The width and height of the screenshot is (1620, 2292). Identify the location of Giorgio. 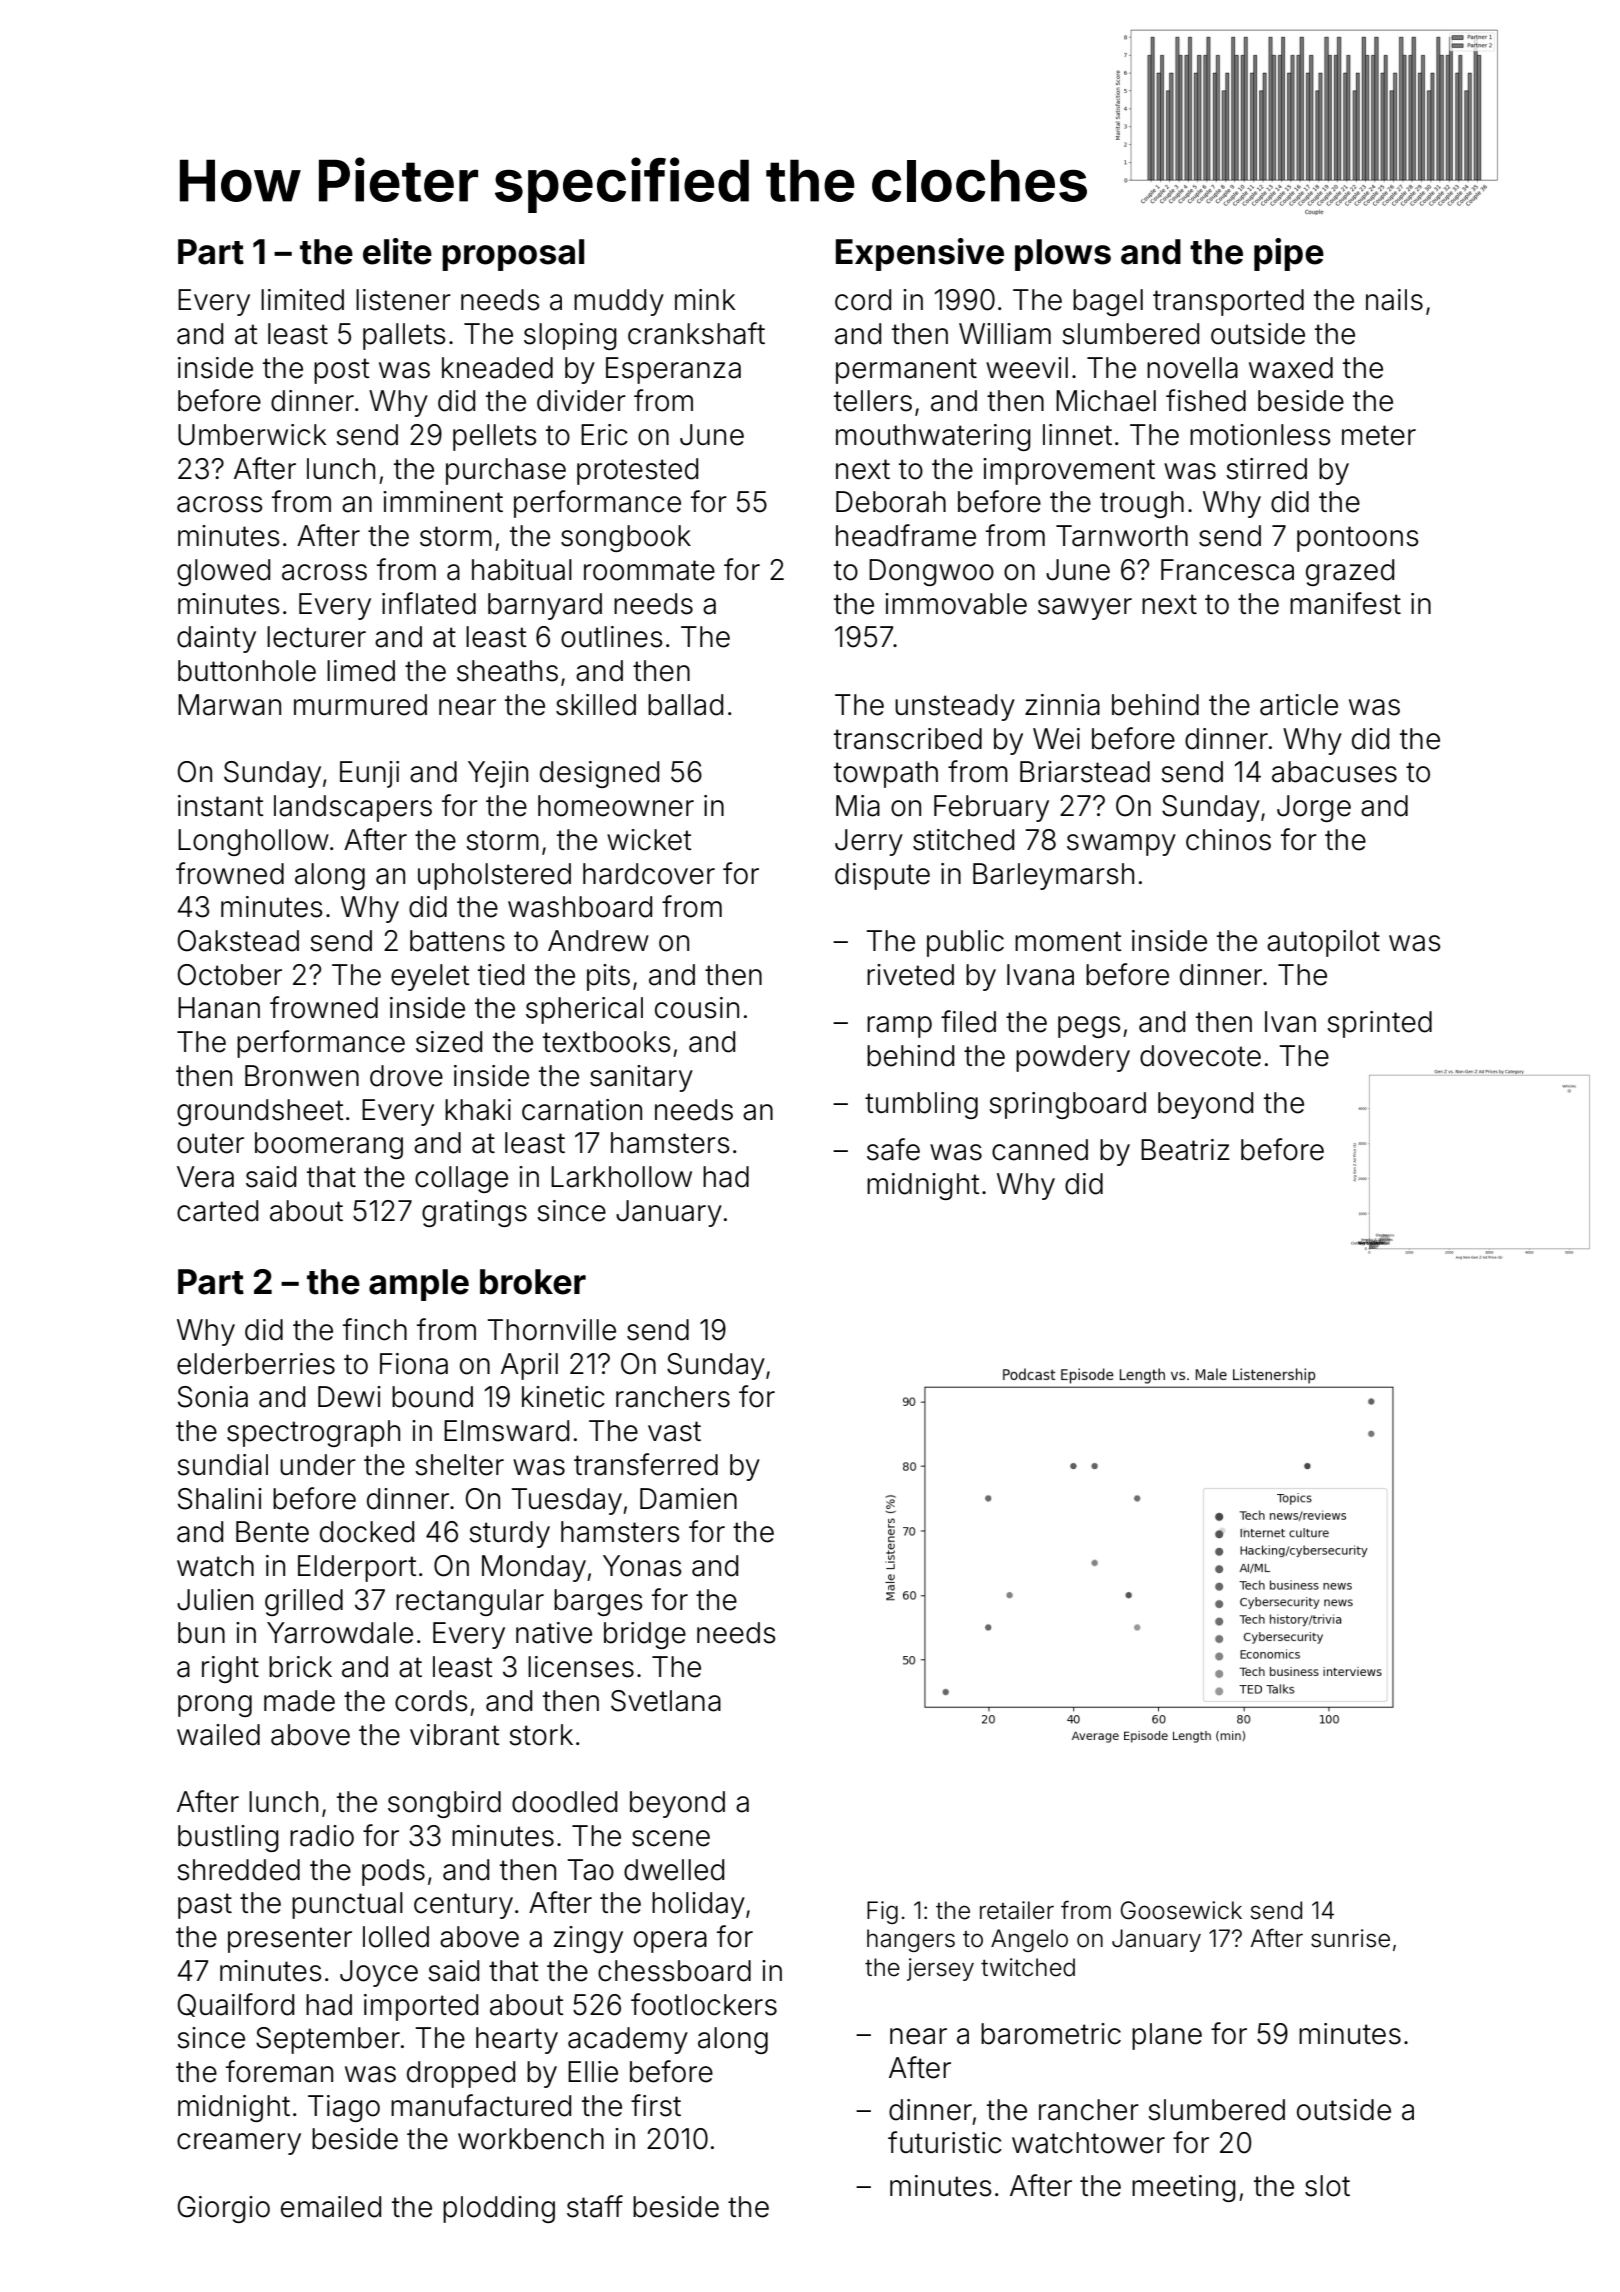
(224, 2209).
